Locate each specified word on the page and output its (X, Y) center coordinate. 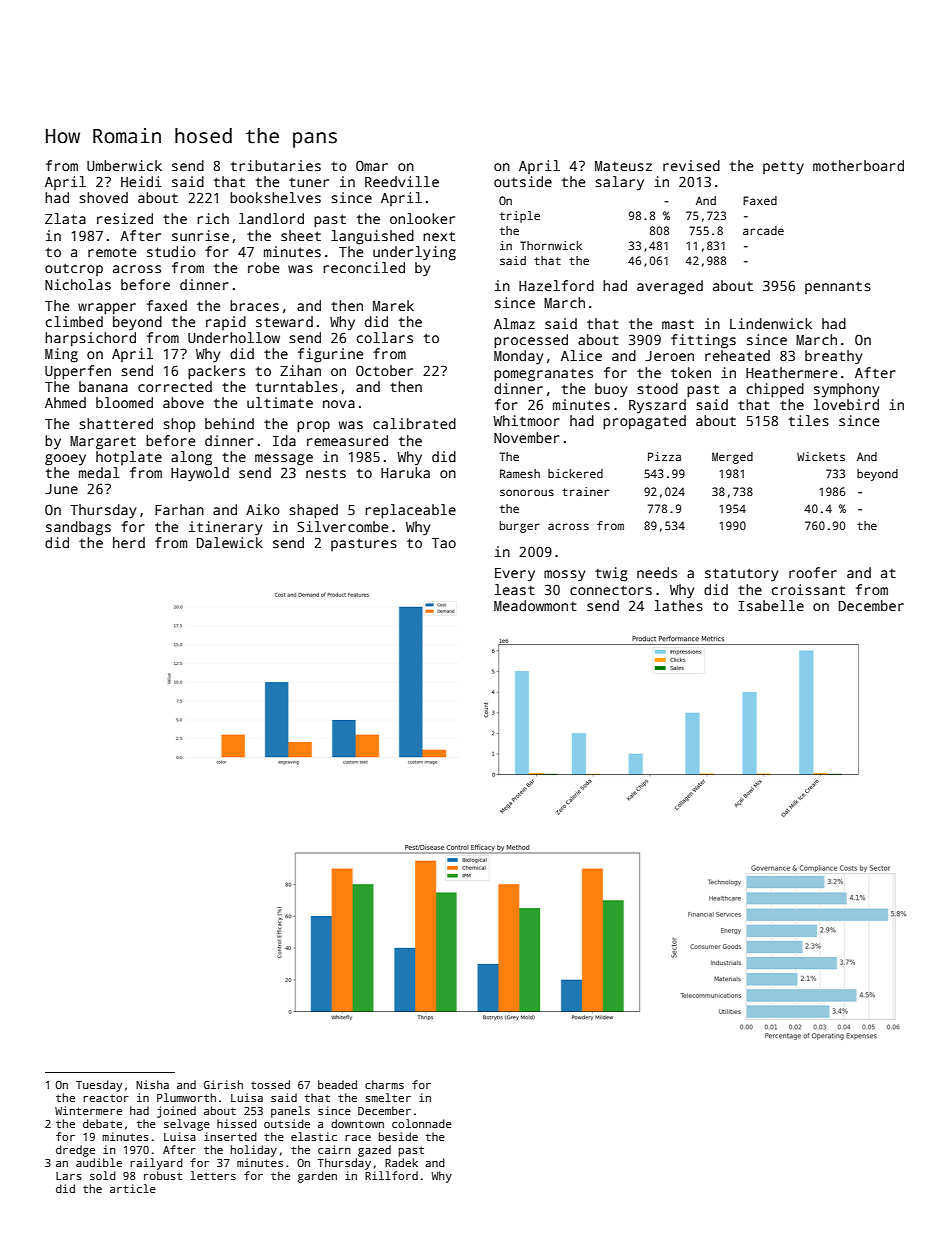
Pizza (664, 456)
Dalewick (230, 542)
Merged (732, 458)
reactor (106, 1098)
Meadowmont (535, 605)
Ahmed (65, 402)
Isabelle (771, 605)
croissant (808, 589)
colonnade (422, 1123)
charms (384, 1084)
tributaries (276, 165)
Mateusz (623, 166)
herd (129, 542)
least (515, 589)
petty (783, 168)
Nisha (152, 1084)
